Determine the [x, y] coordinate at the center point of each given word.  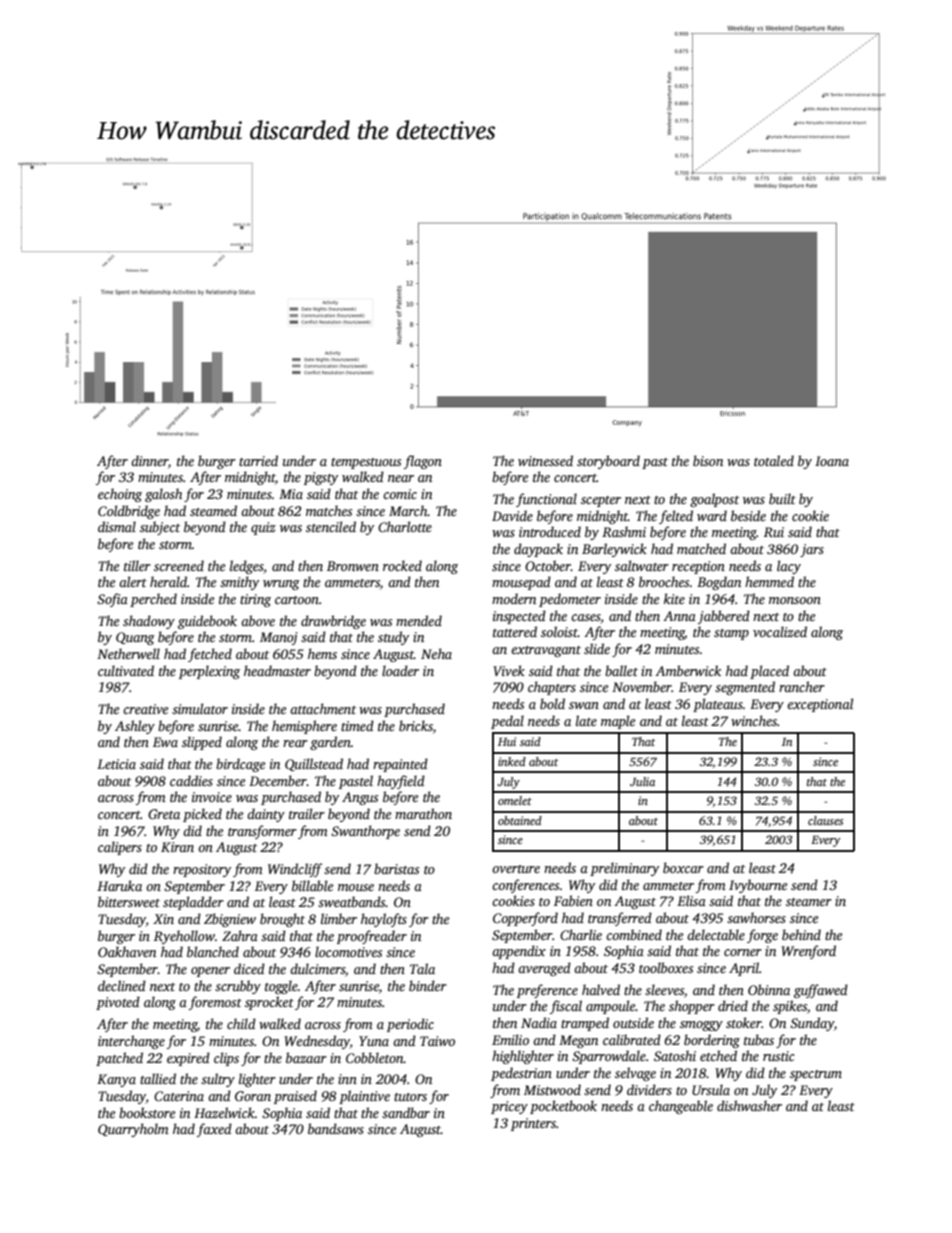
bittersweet [129, 901]
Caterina [179, 1096]
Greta [164, 814]
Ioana [832, 461]
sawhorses [756, 917]
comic [400, 494]
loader [400, 670]
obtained [520, 820]
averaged [544, 969]
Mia [291, 494]
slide [597, 648]
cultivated [126, 670]
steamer [809, 902]
